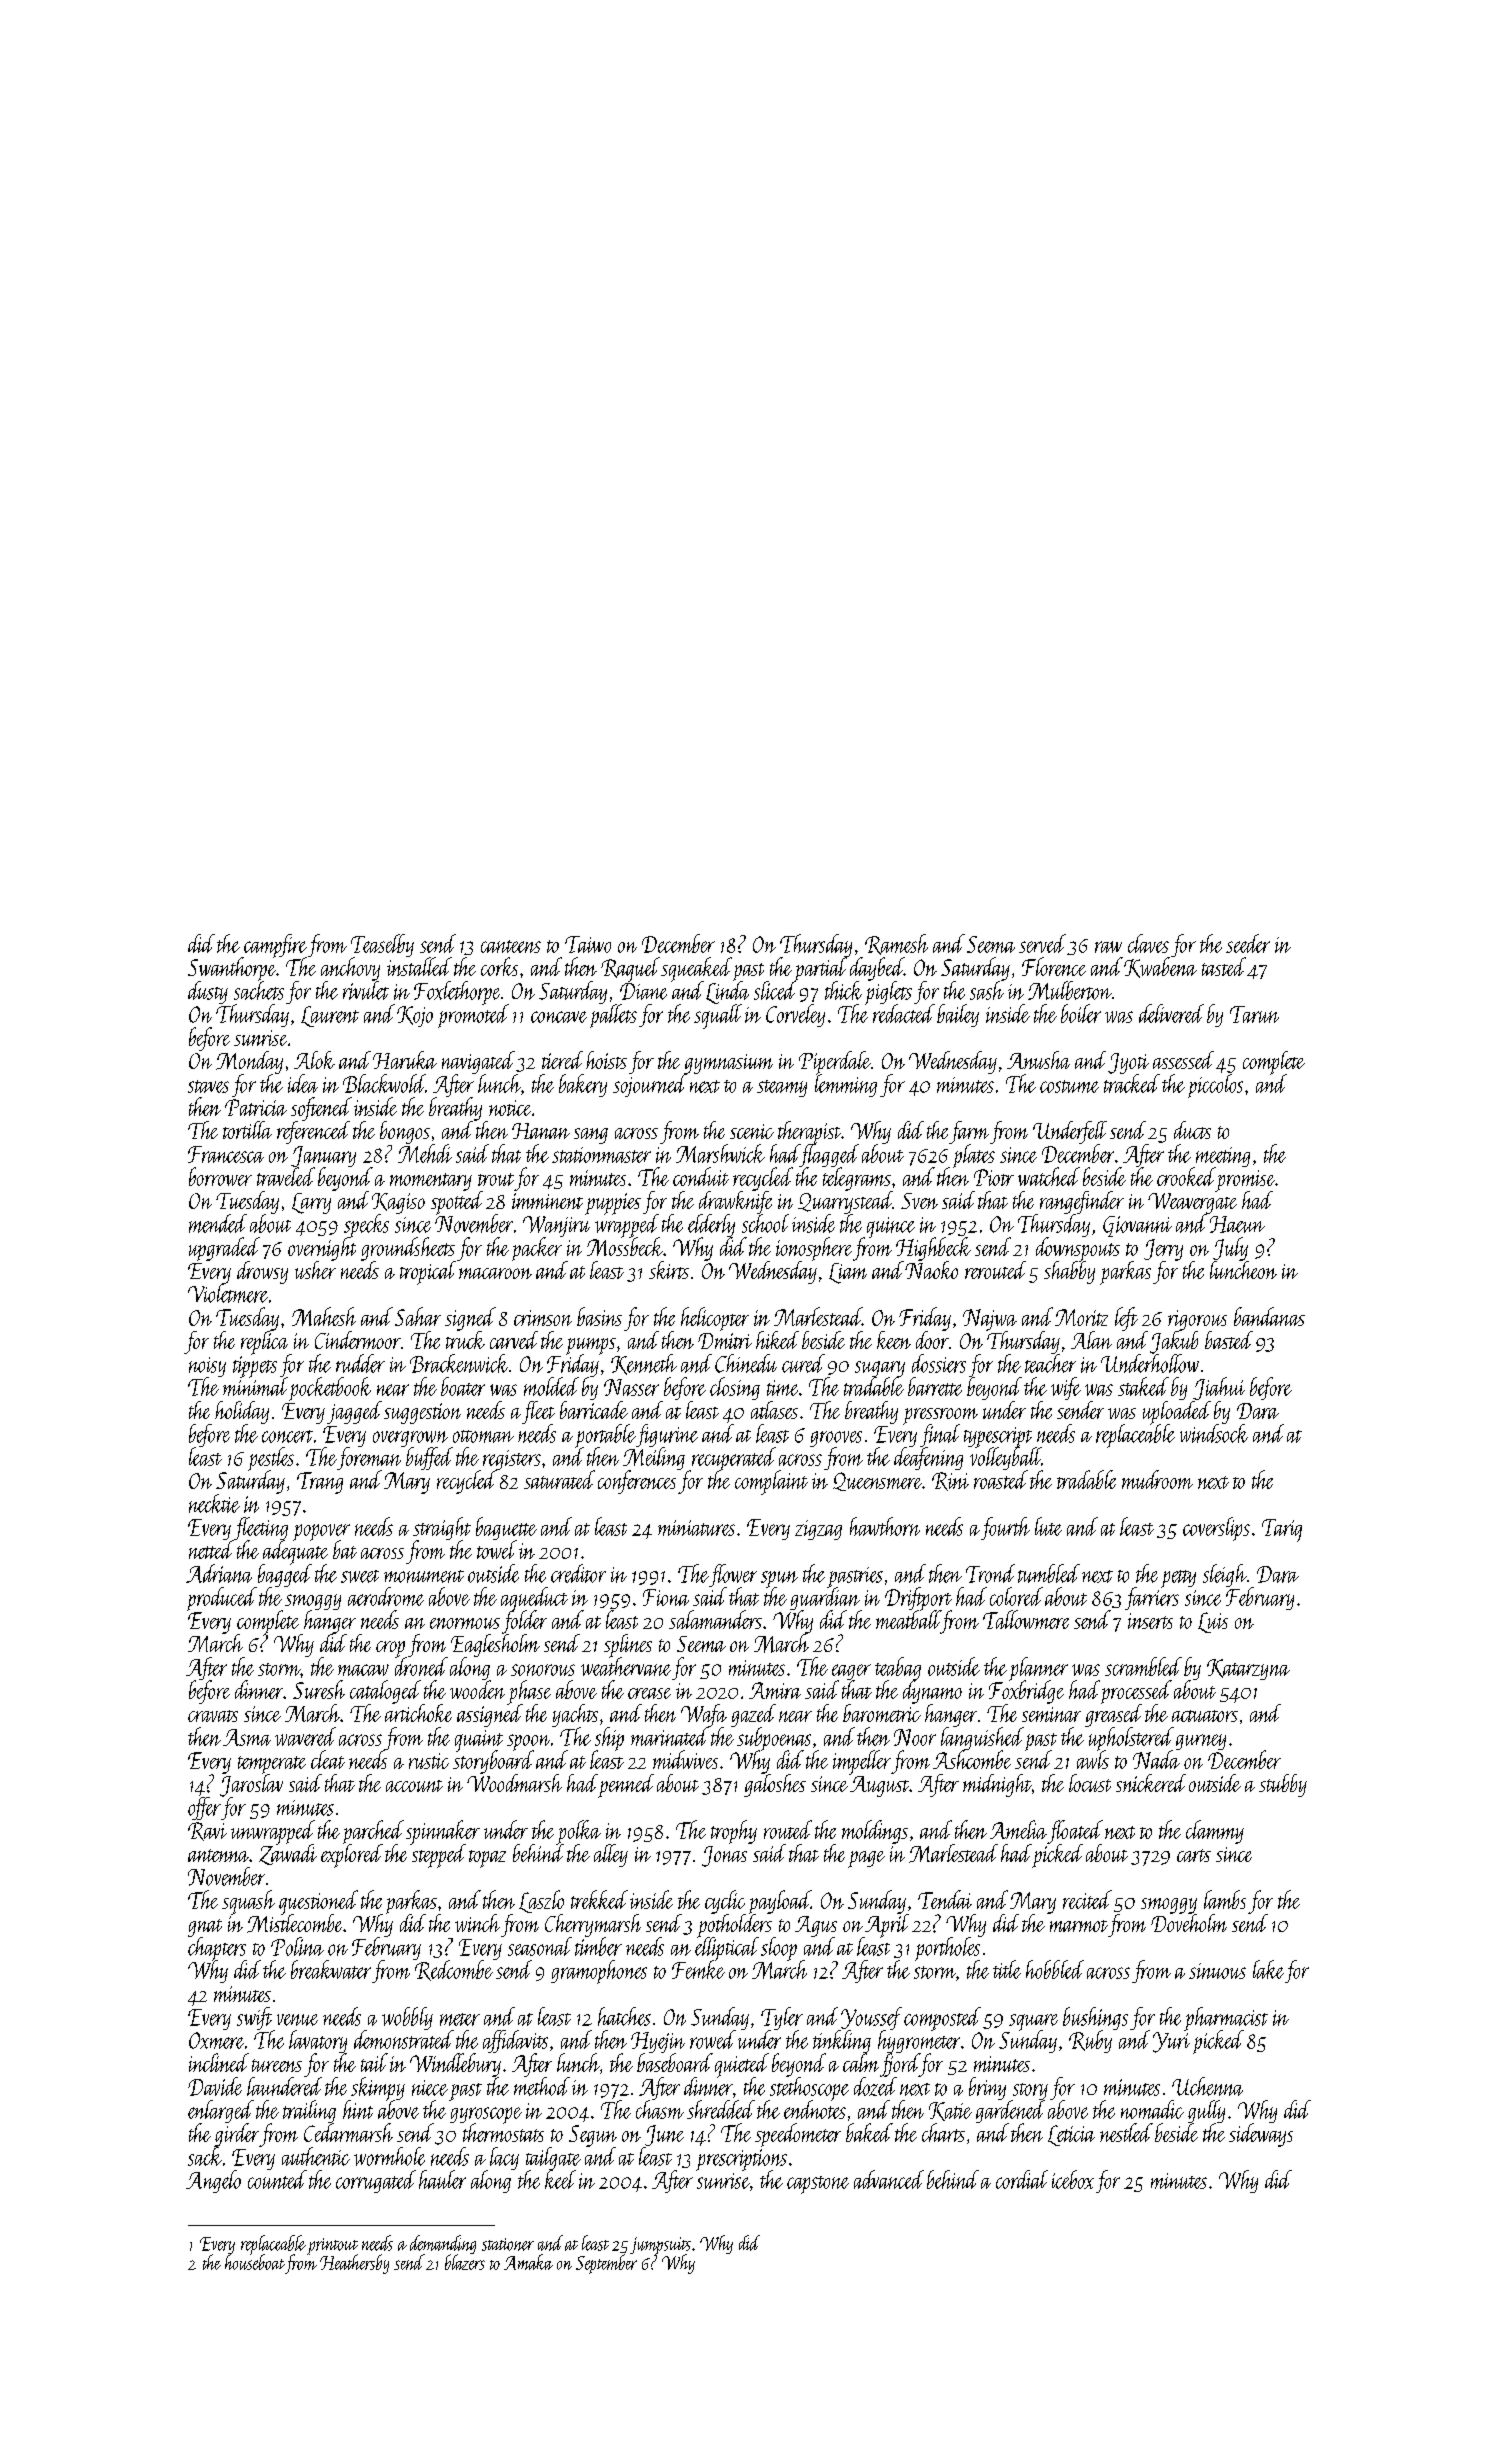 The image size is (1496, 2464). What do you see at coordinates (734, 1832) in the document?
I see `trophy` at bounding box center [734, 1832].
